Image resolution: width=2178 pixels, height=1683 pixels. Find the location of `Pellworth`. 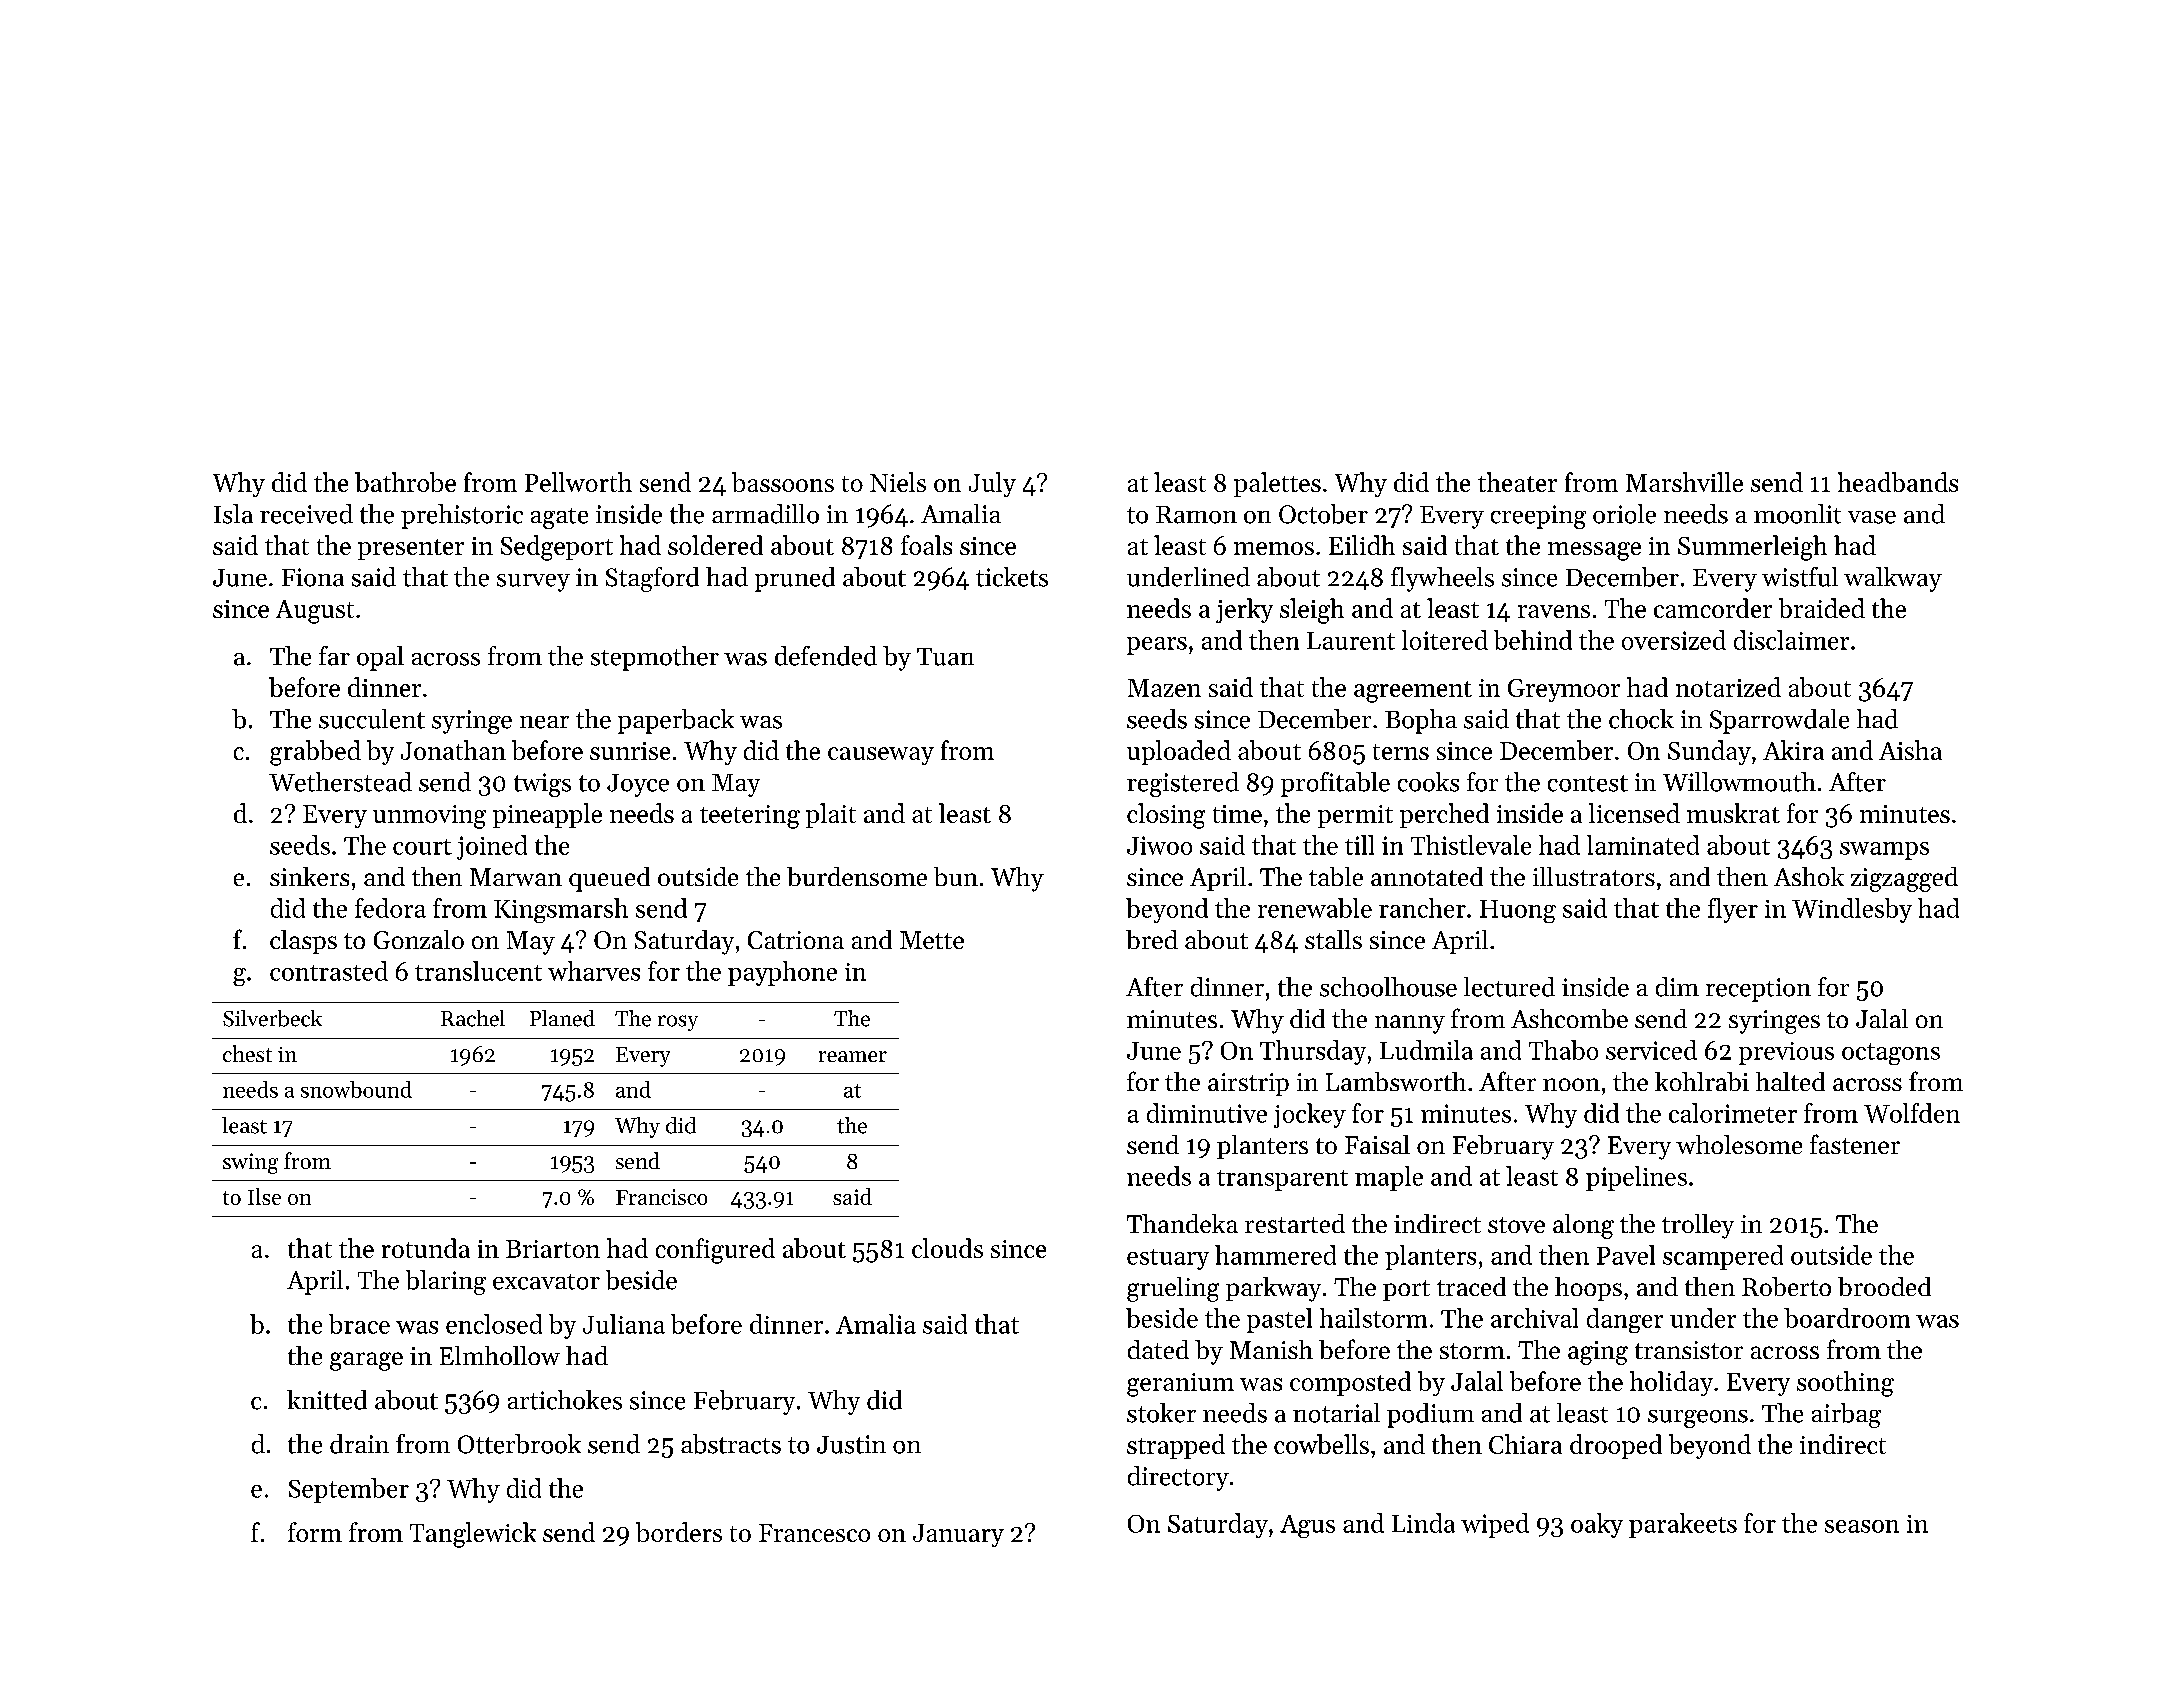

Pellworth is located at coordinates (578, 482).
